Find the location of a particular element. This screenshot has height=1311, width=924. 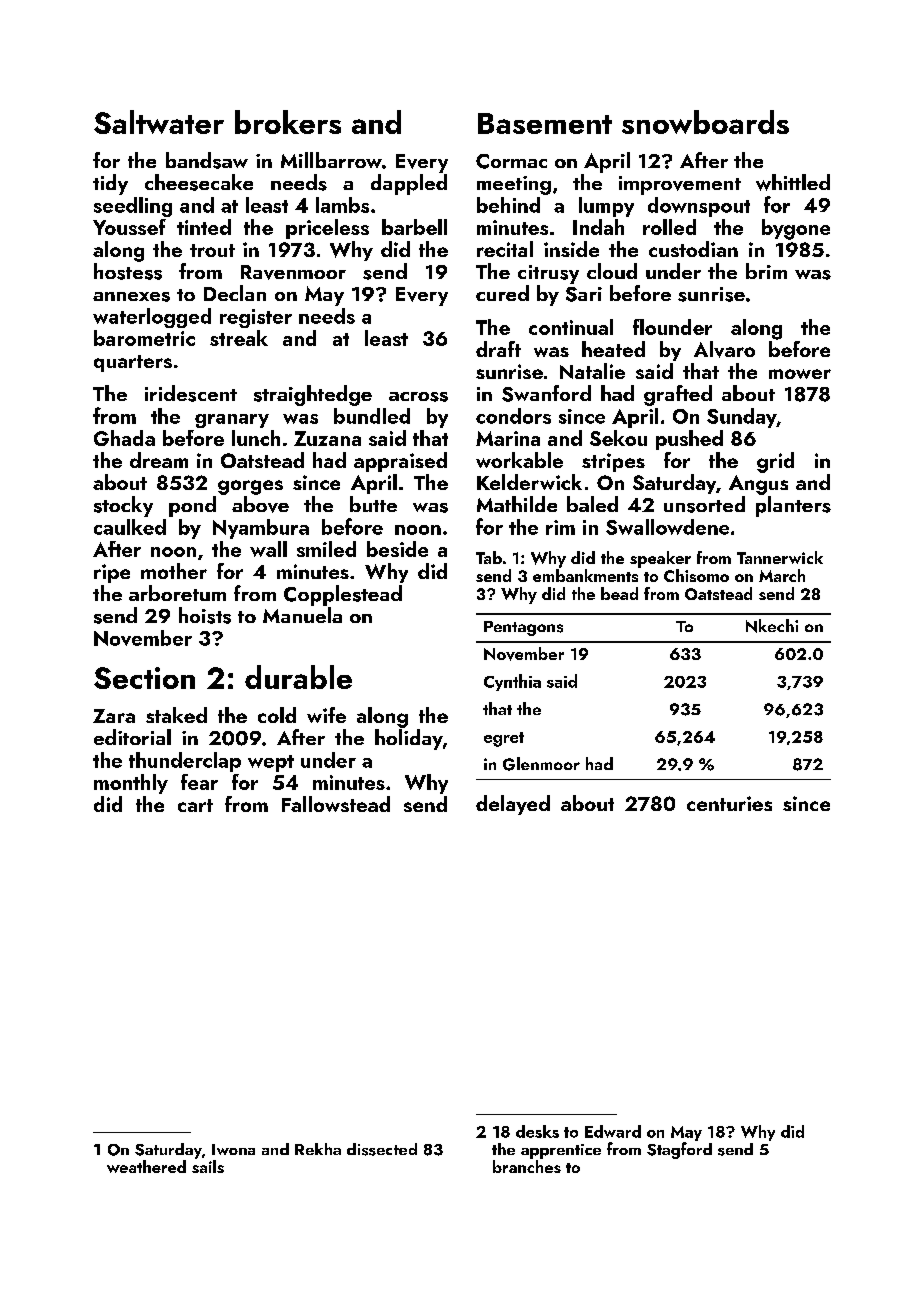

Saltwater is located at coordinates (159, 122).
